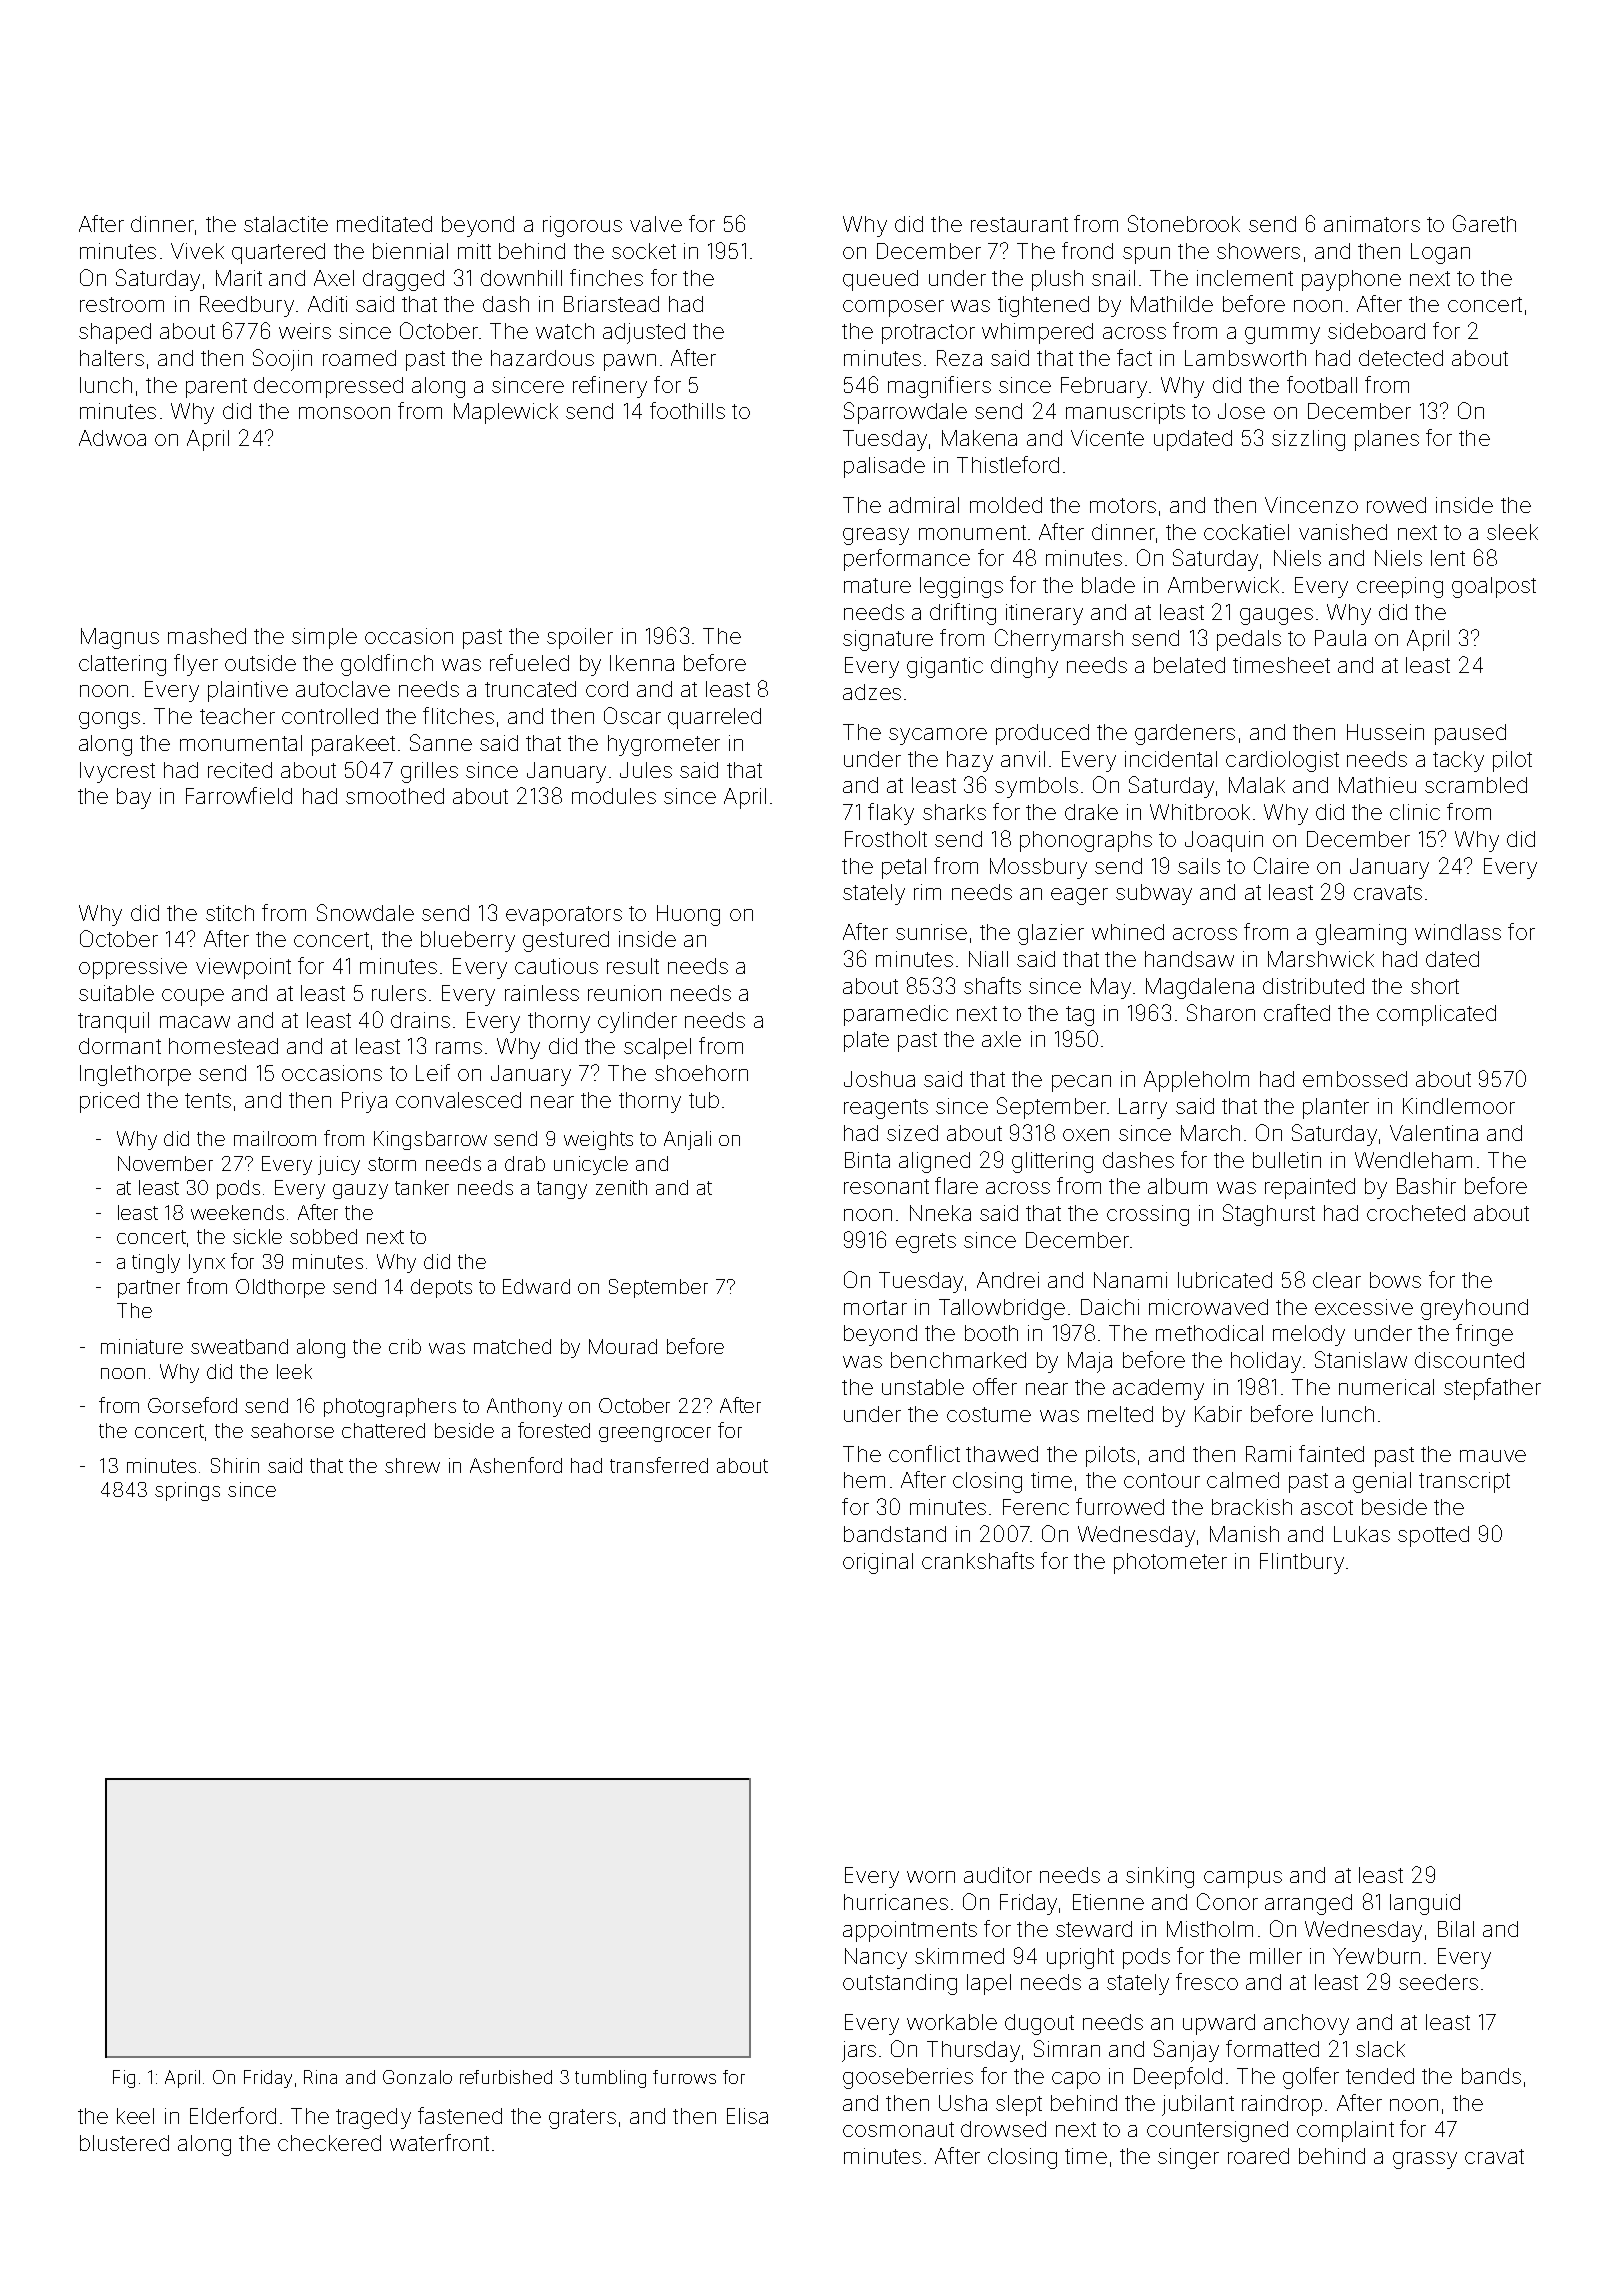  What do you see at coordinates (1243, 1879) in the document?
I see `campus` at bounding box center [1243, 1879].
